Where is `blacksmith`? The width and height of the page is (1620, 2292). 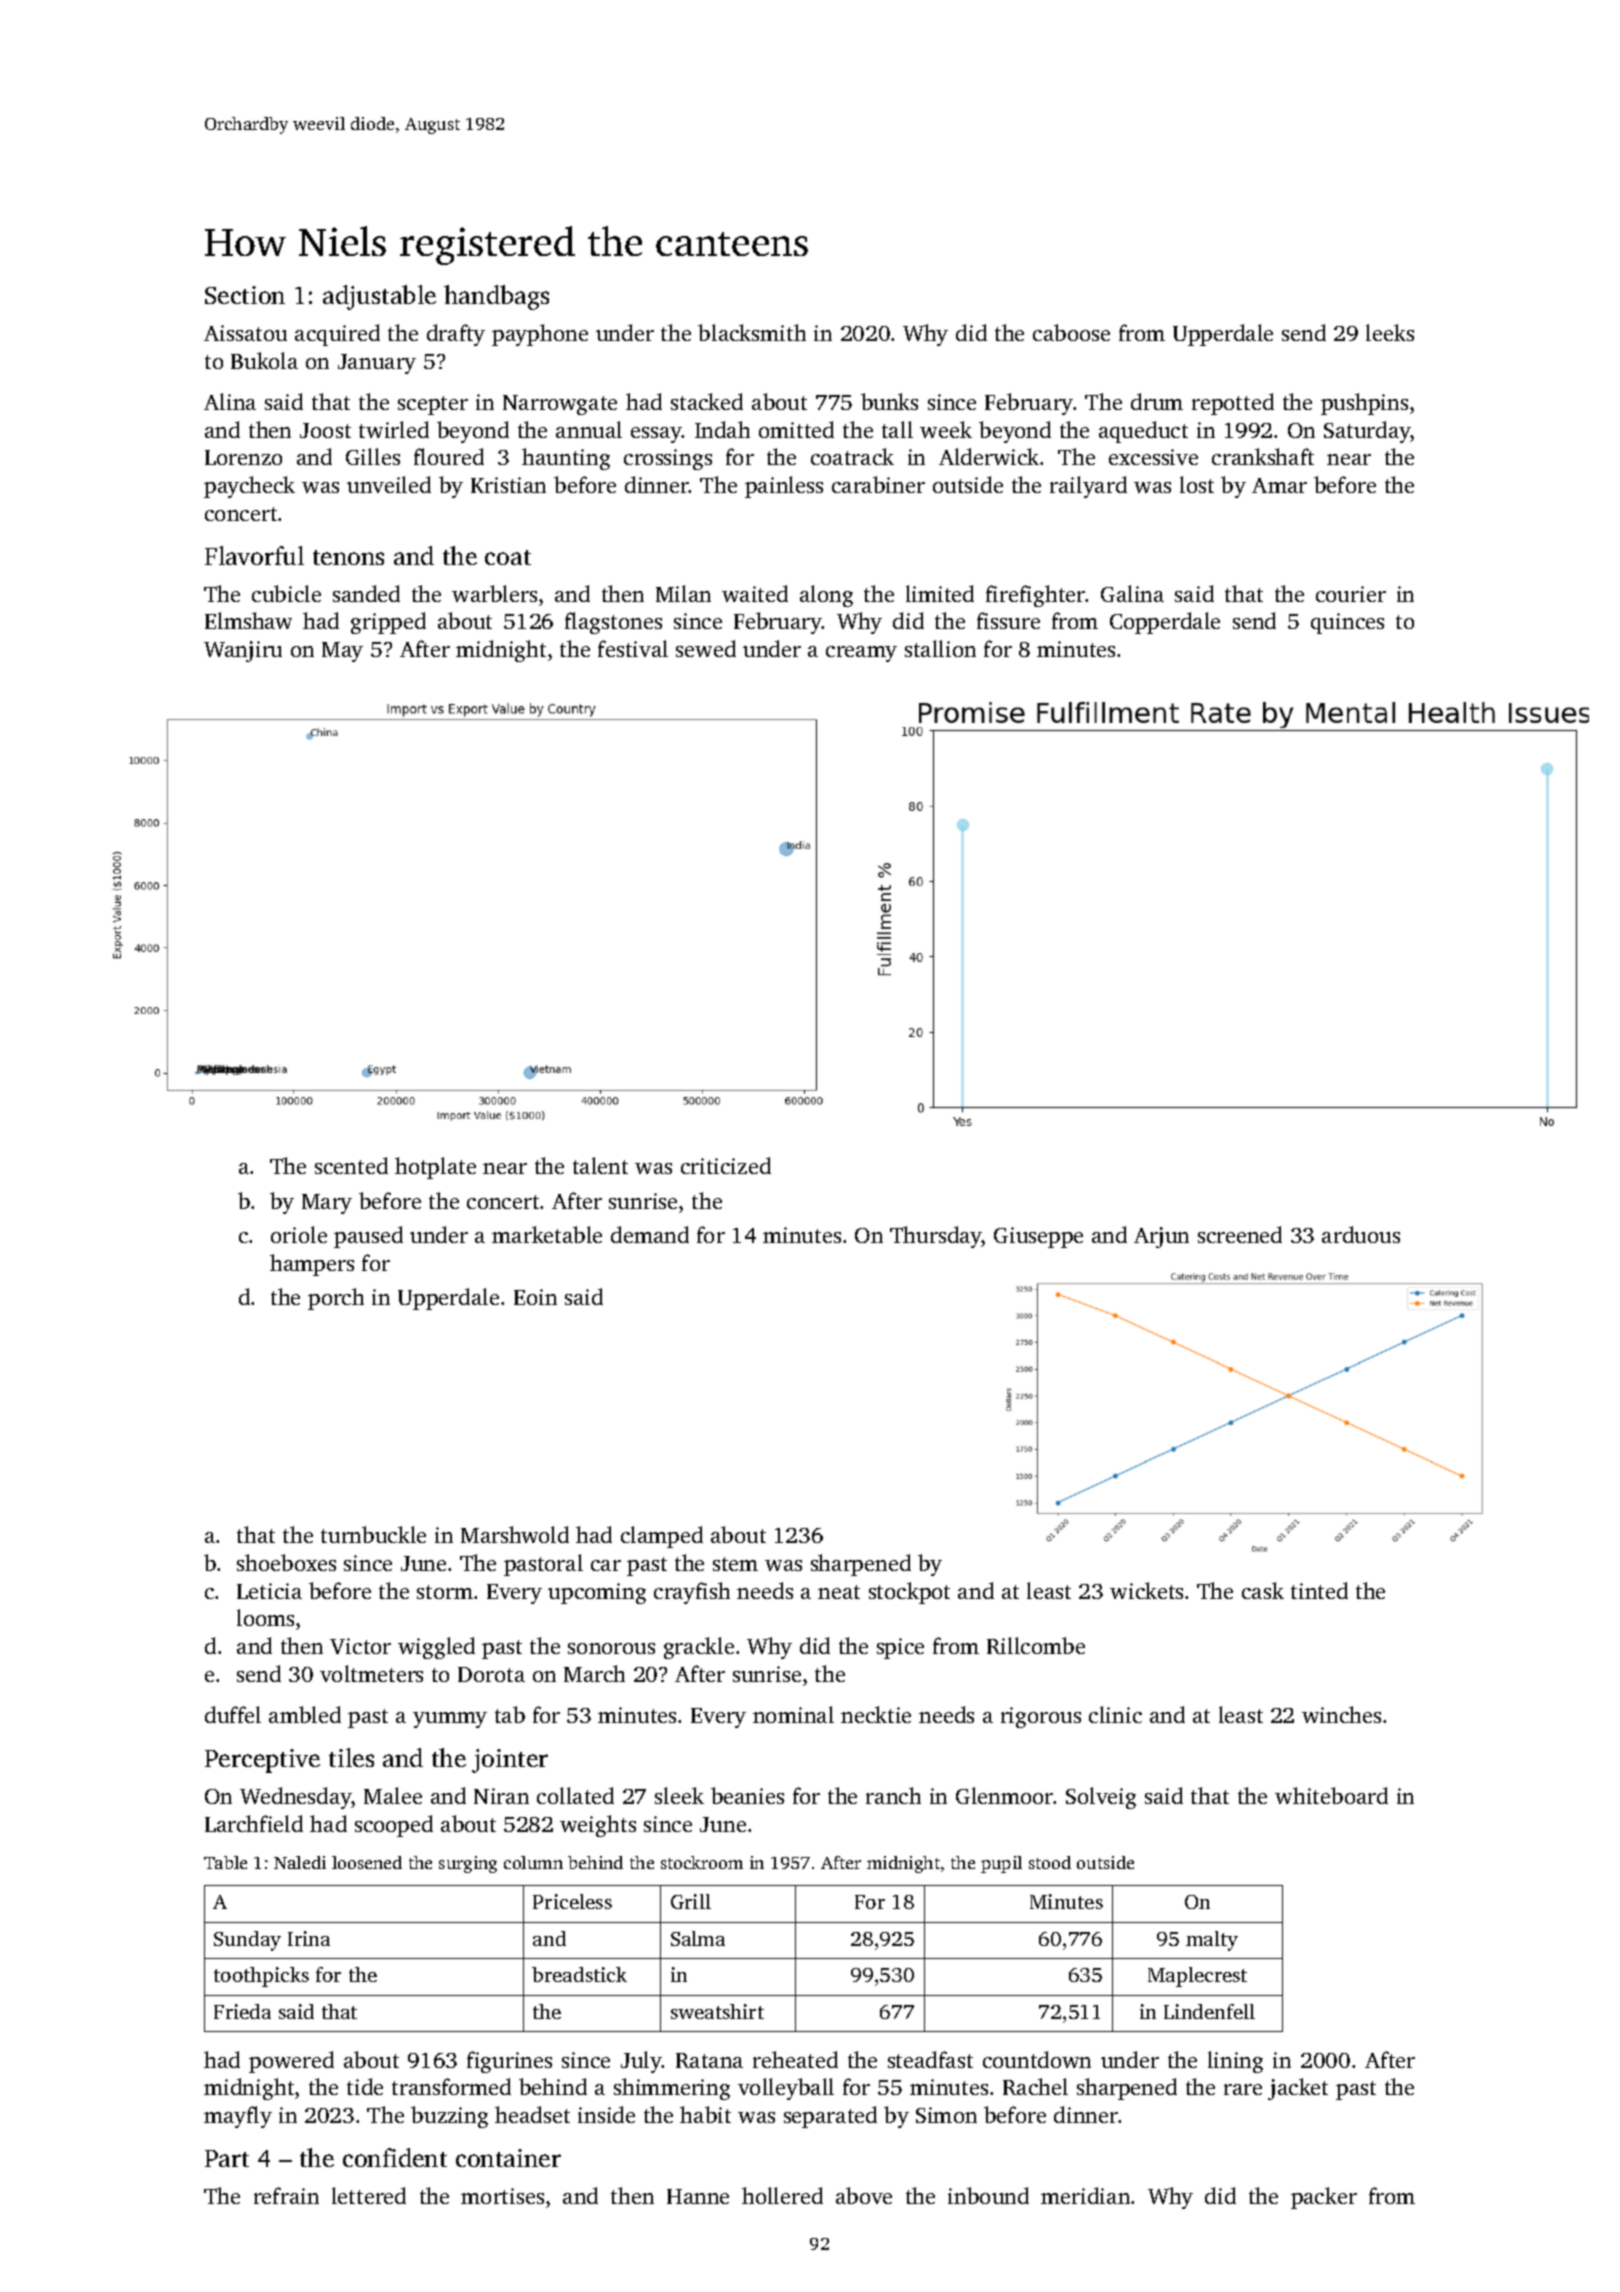 blacksmith is located at coordinates (752, 332).
